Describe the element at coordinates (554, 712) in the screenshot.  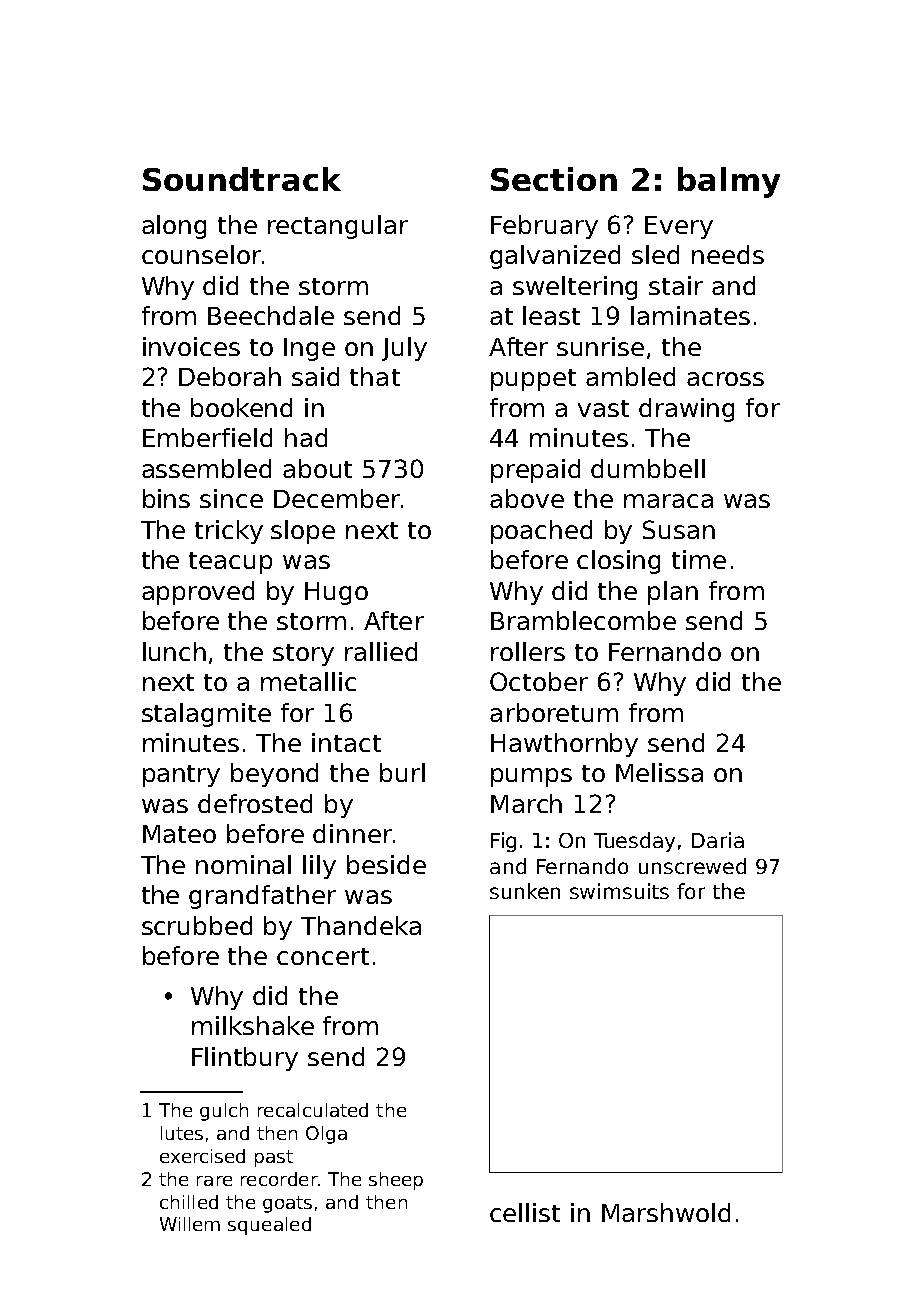
I see `arboretum` at that location.
